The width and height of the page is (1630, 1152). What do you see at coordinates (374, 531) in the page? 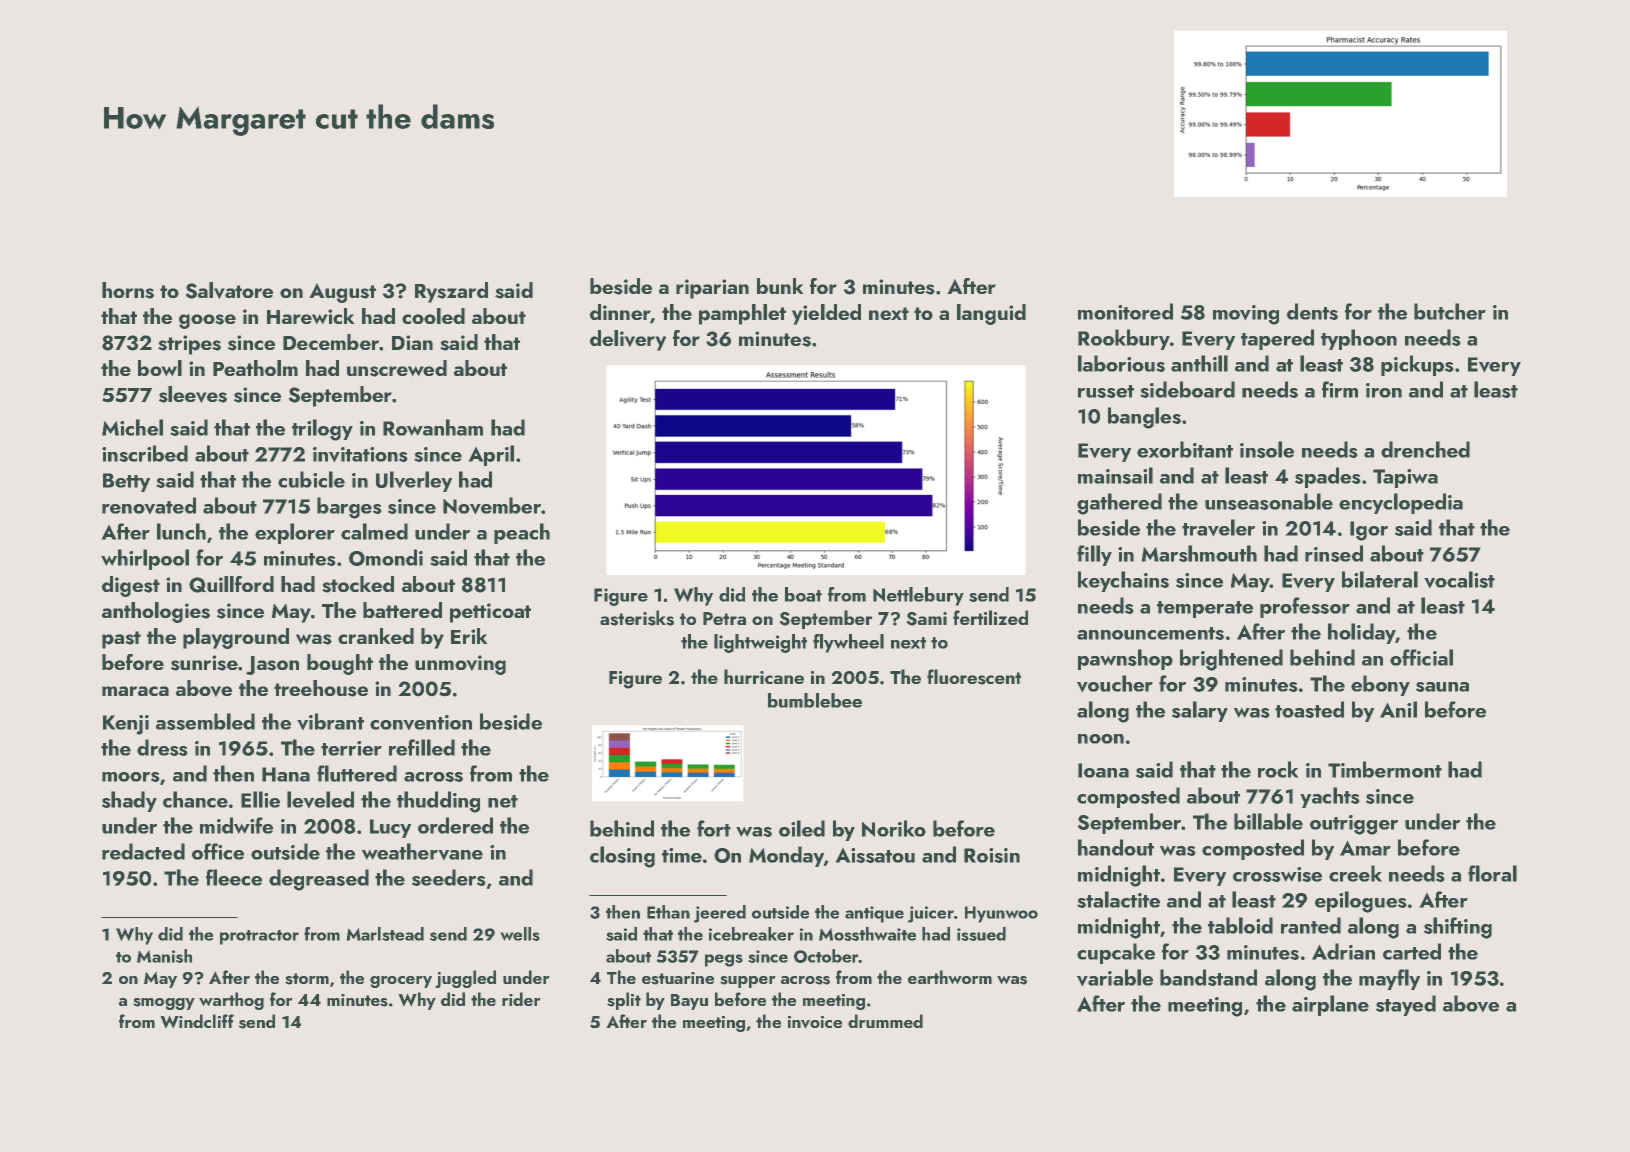
I see `calmed` at bounding box center [374, 531].
